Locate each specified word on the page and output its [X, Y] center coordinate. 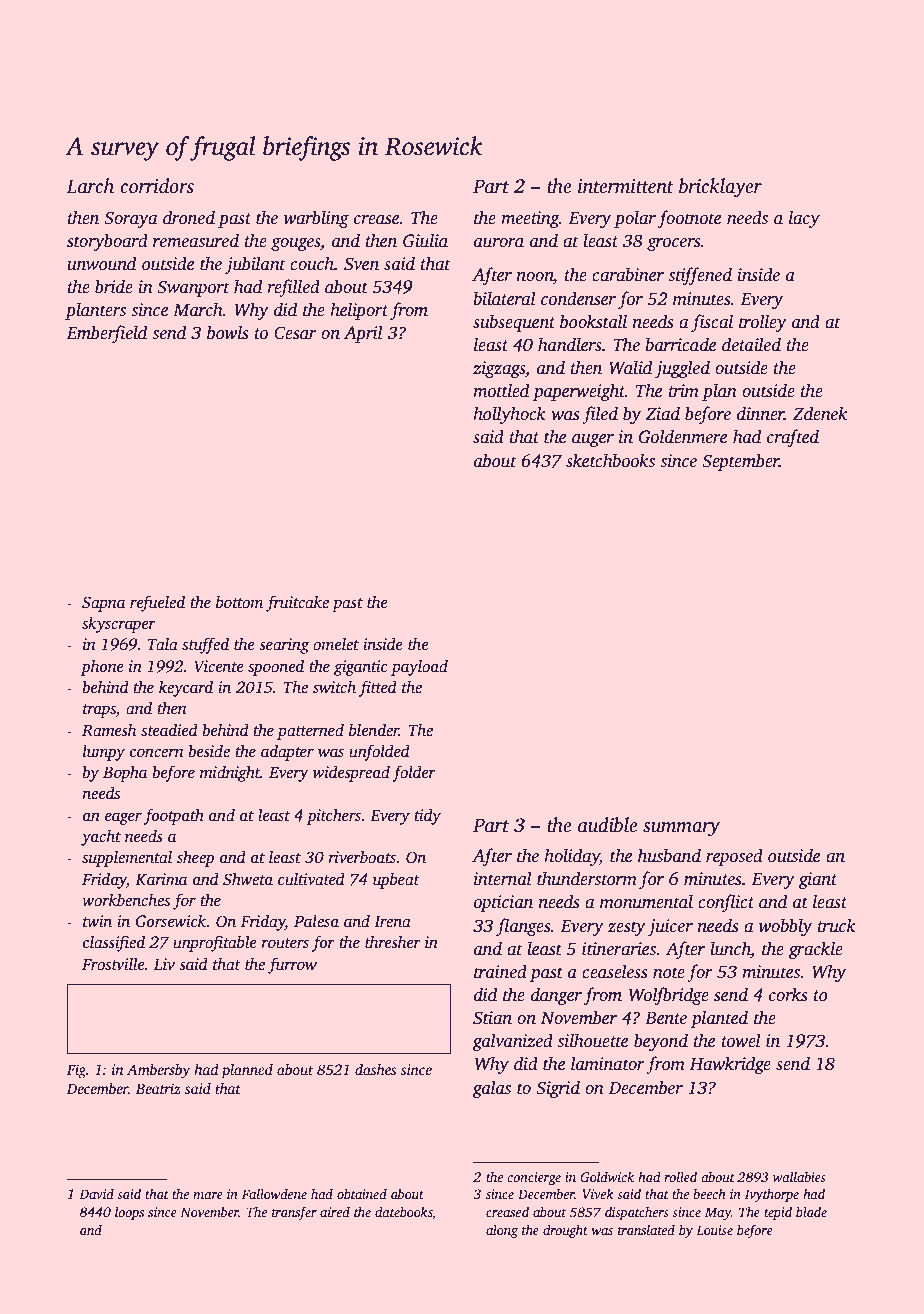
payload [419, 667]
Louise [714, 1230]
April [363, 334]
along [502, 1231]
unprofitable [215, 943]
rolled [680, 1176]
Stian [492, 1018]
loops [129, 1213]
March [198, 309]
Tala [163, 644]
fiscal [712, 323]
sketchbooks [610, 460]
